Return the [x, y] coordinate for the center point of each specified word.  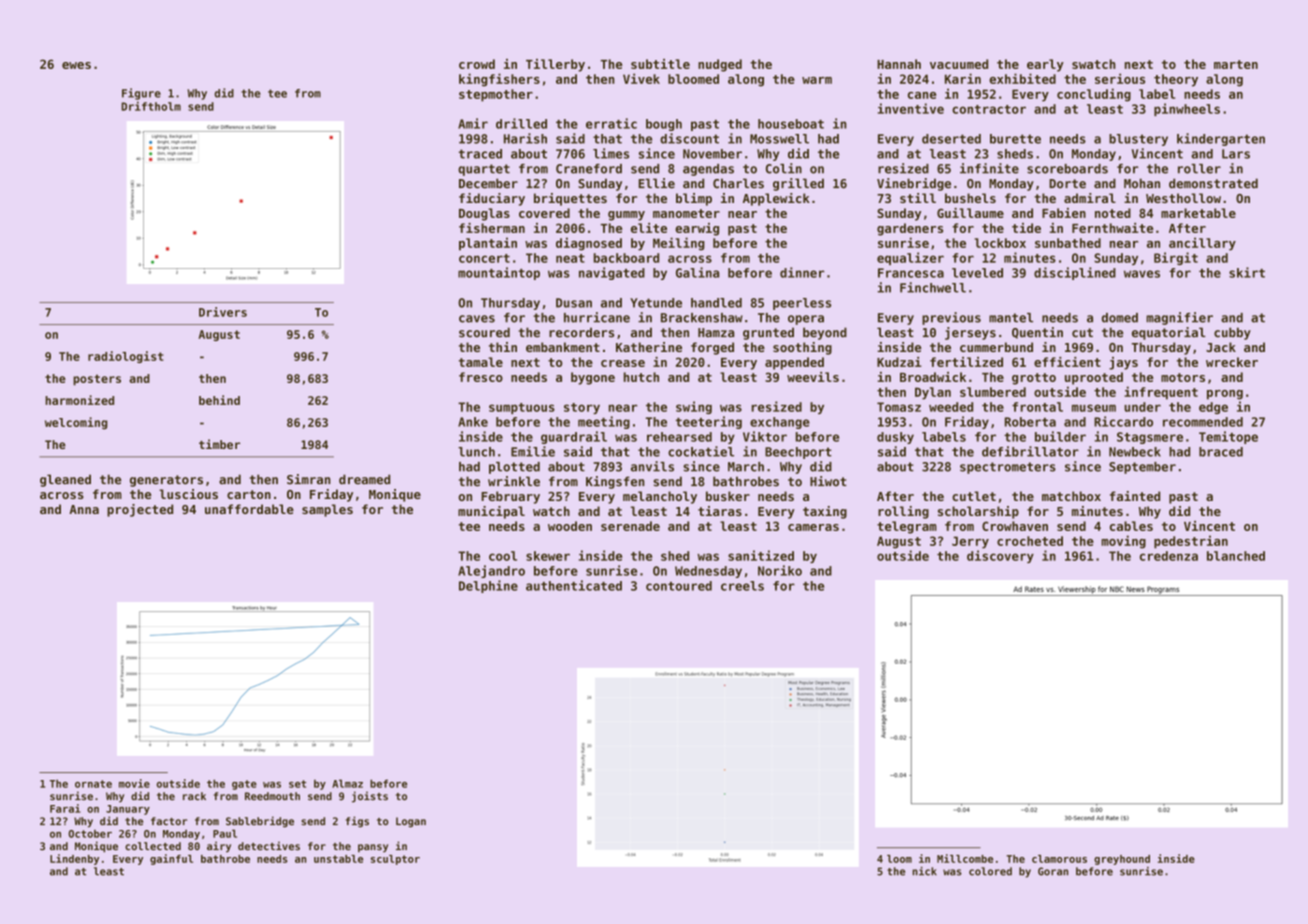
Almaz [347, 783]
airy [219, 847]
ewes [76, 65]
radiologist [126, 357]
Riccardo [1123, 421]
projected [140, 510]
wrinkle [514, 481]
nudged [720, 65]
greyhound [1122, 860]
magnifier [1180, 318]
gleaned [65, 480]
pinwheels [1187, 109]
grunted [768, 333]
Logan [411, 822]
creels [742, 586]
